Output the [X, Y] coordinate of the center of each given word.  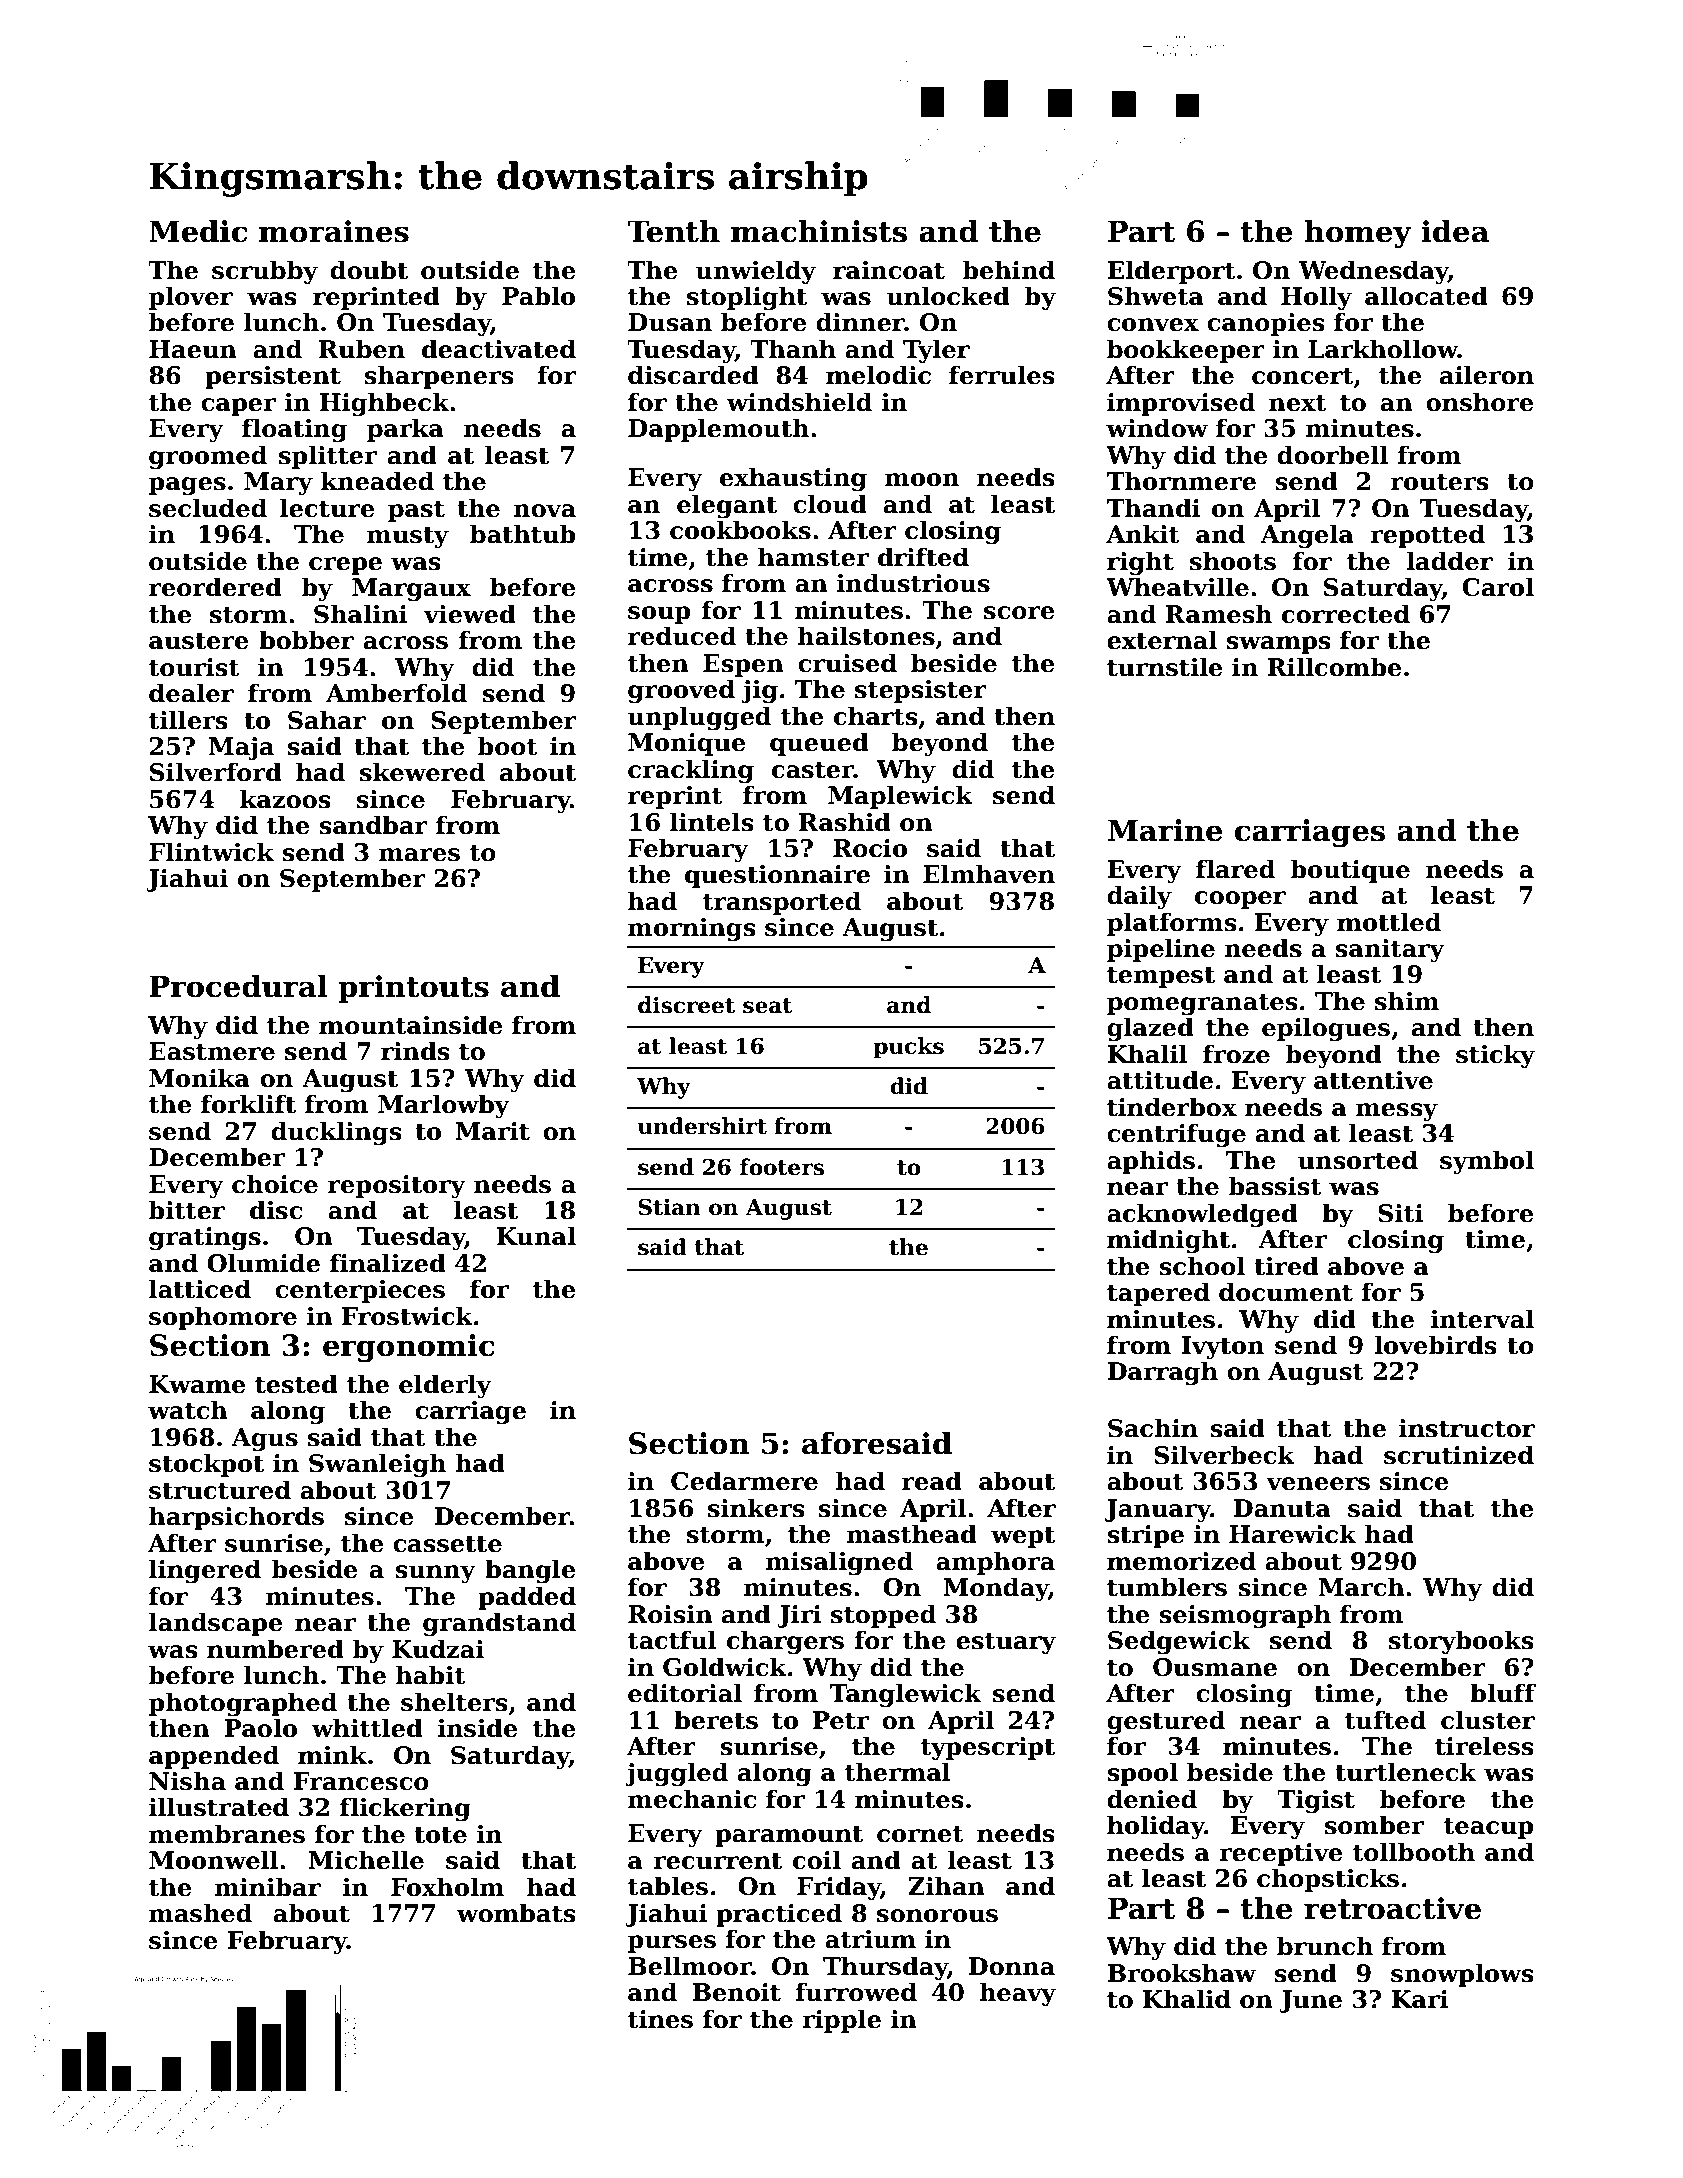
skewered [422, 772]
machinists [819, 231]
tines [660, 2019]
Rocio [870, 848]
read [932, 1481]
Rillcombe [1334, 667]
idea [1455, 231]
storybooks [1461, 1642]
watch [188, 1410]
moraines [334, 231]
